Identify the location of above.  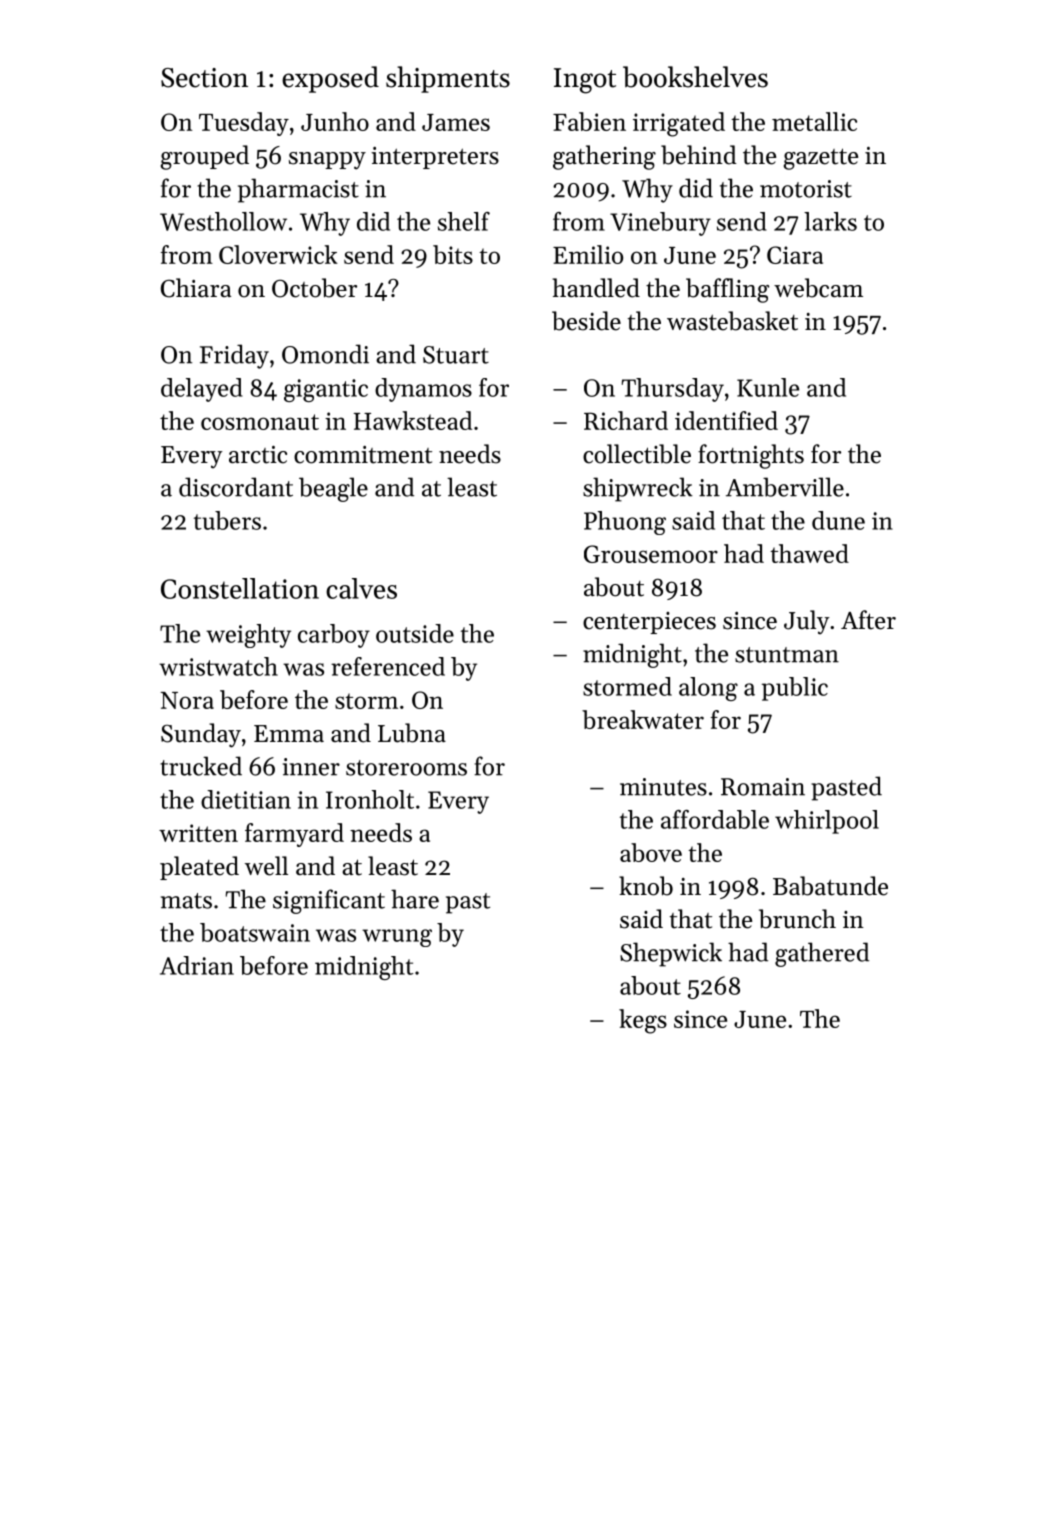
(651, 852).
